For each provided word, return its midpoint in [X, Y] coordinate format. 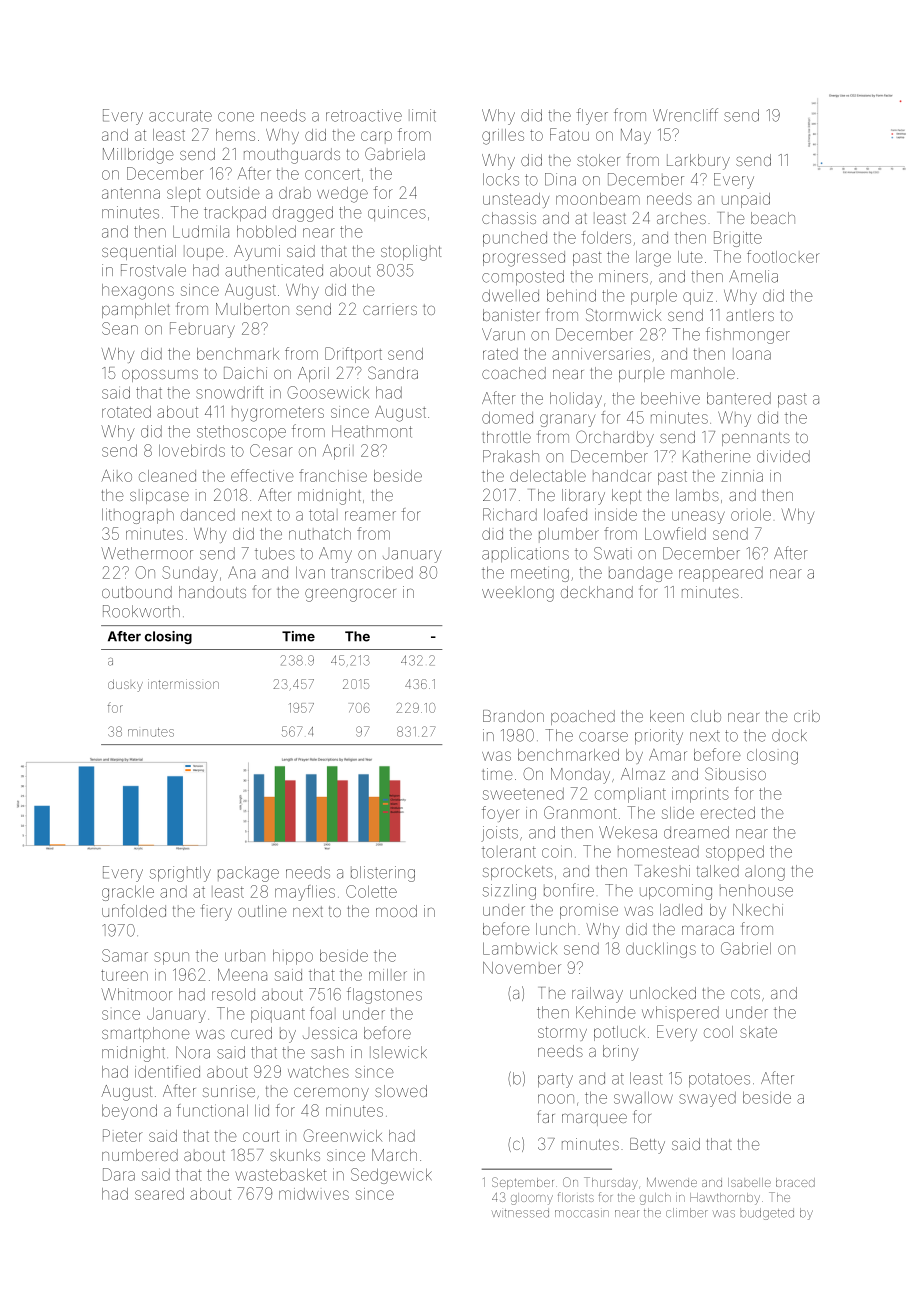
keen [667, 716]
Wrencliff [685, 115]
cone [236, 117]
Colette [371, 891]
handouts [212, 592]
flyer [592, 116]
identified [167, 1071]
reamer [370, 516]
